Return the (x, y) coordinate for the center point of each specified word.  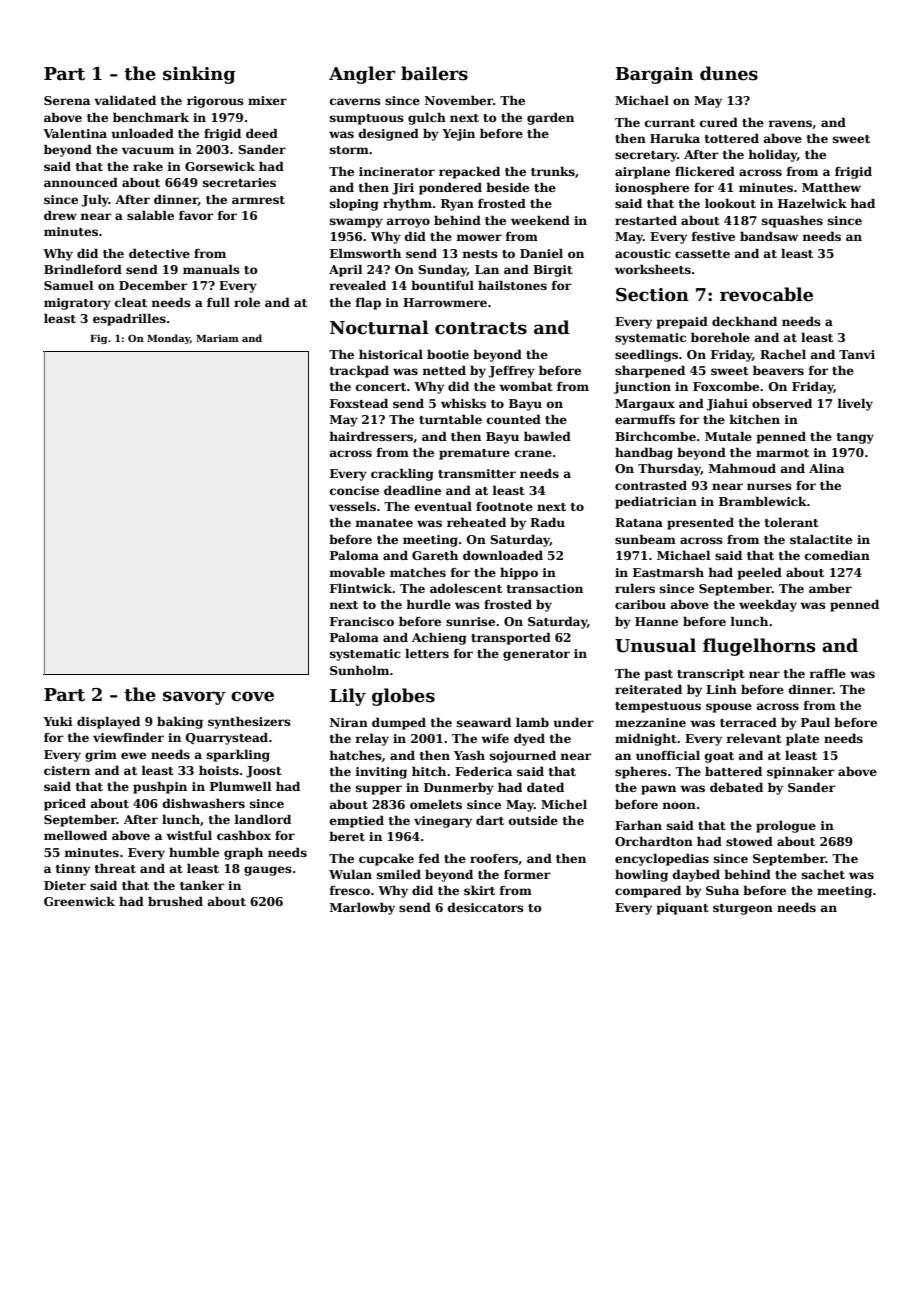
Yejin (458, 135)
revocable (766, 294)
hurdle (428, 604)
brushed (175, 901)
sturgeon (743, 909)
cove (252, 696)
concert (381, 387)
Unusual (655, 645)
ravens (790, 123)
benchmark (151, 117)
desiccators (486, 907)
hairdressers (371, 436)
